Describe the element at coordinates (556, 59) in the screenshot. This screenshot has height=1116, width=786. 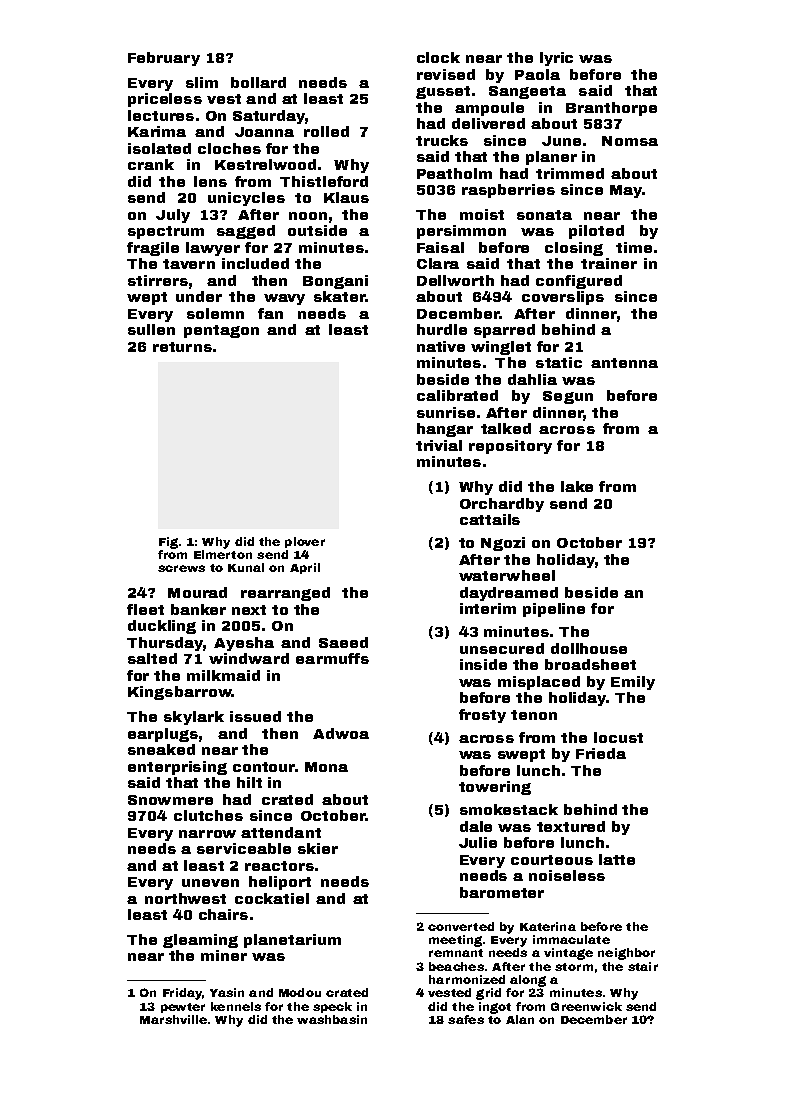
I see `lyric` at that location.
